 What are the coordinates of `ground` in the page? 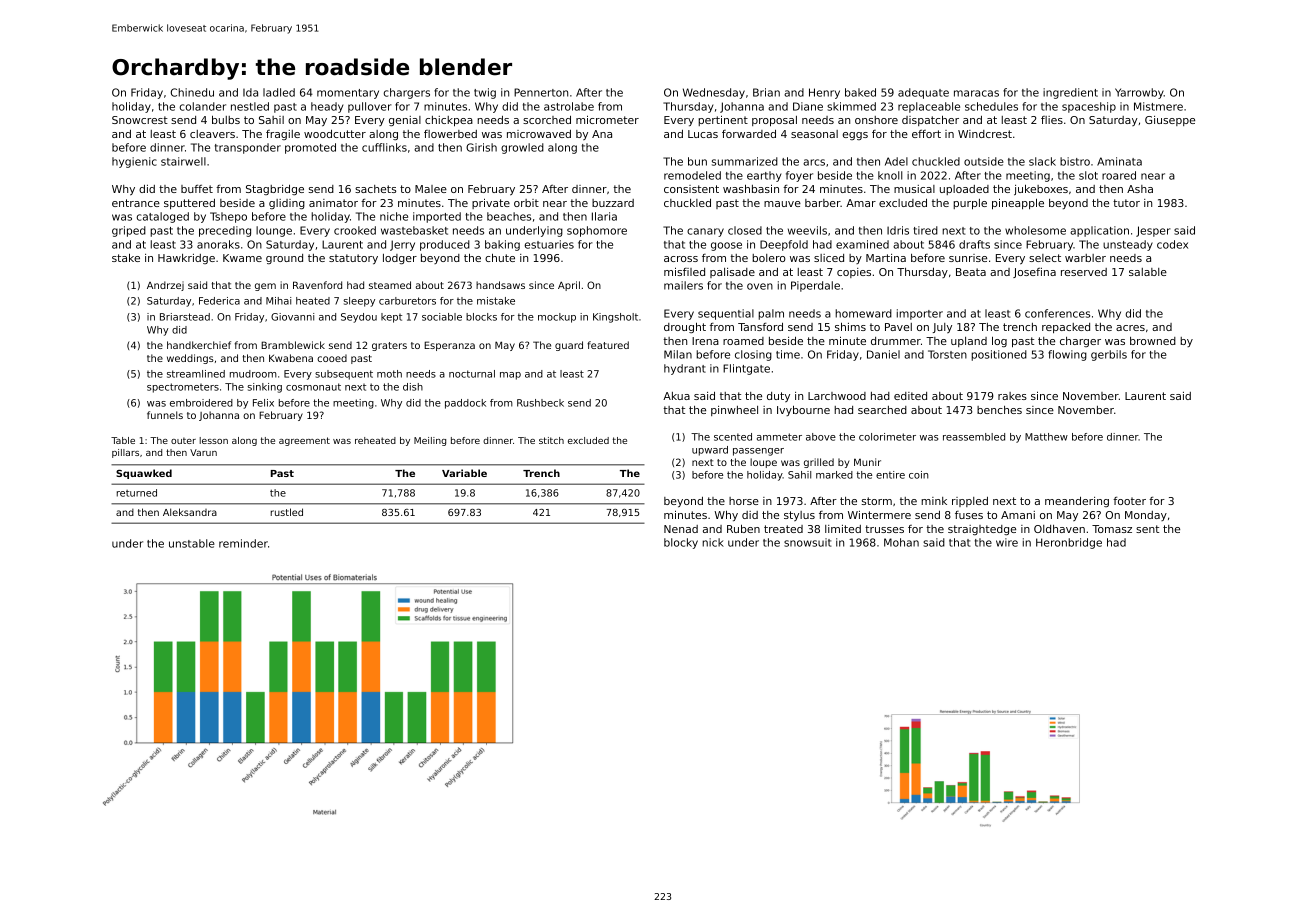 It's located at (284, 259).
